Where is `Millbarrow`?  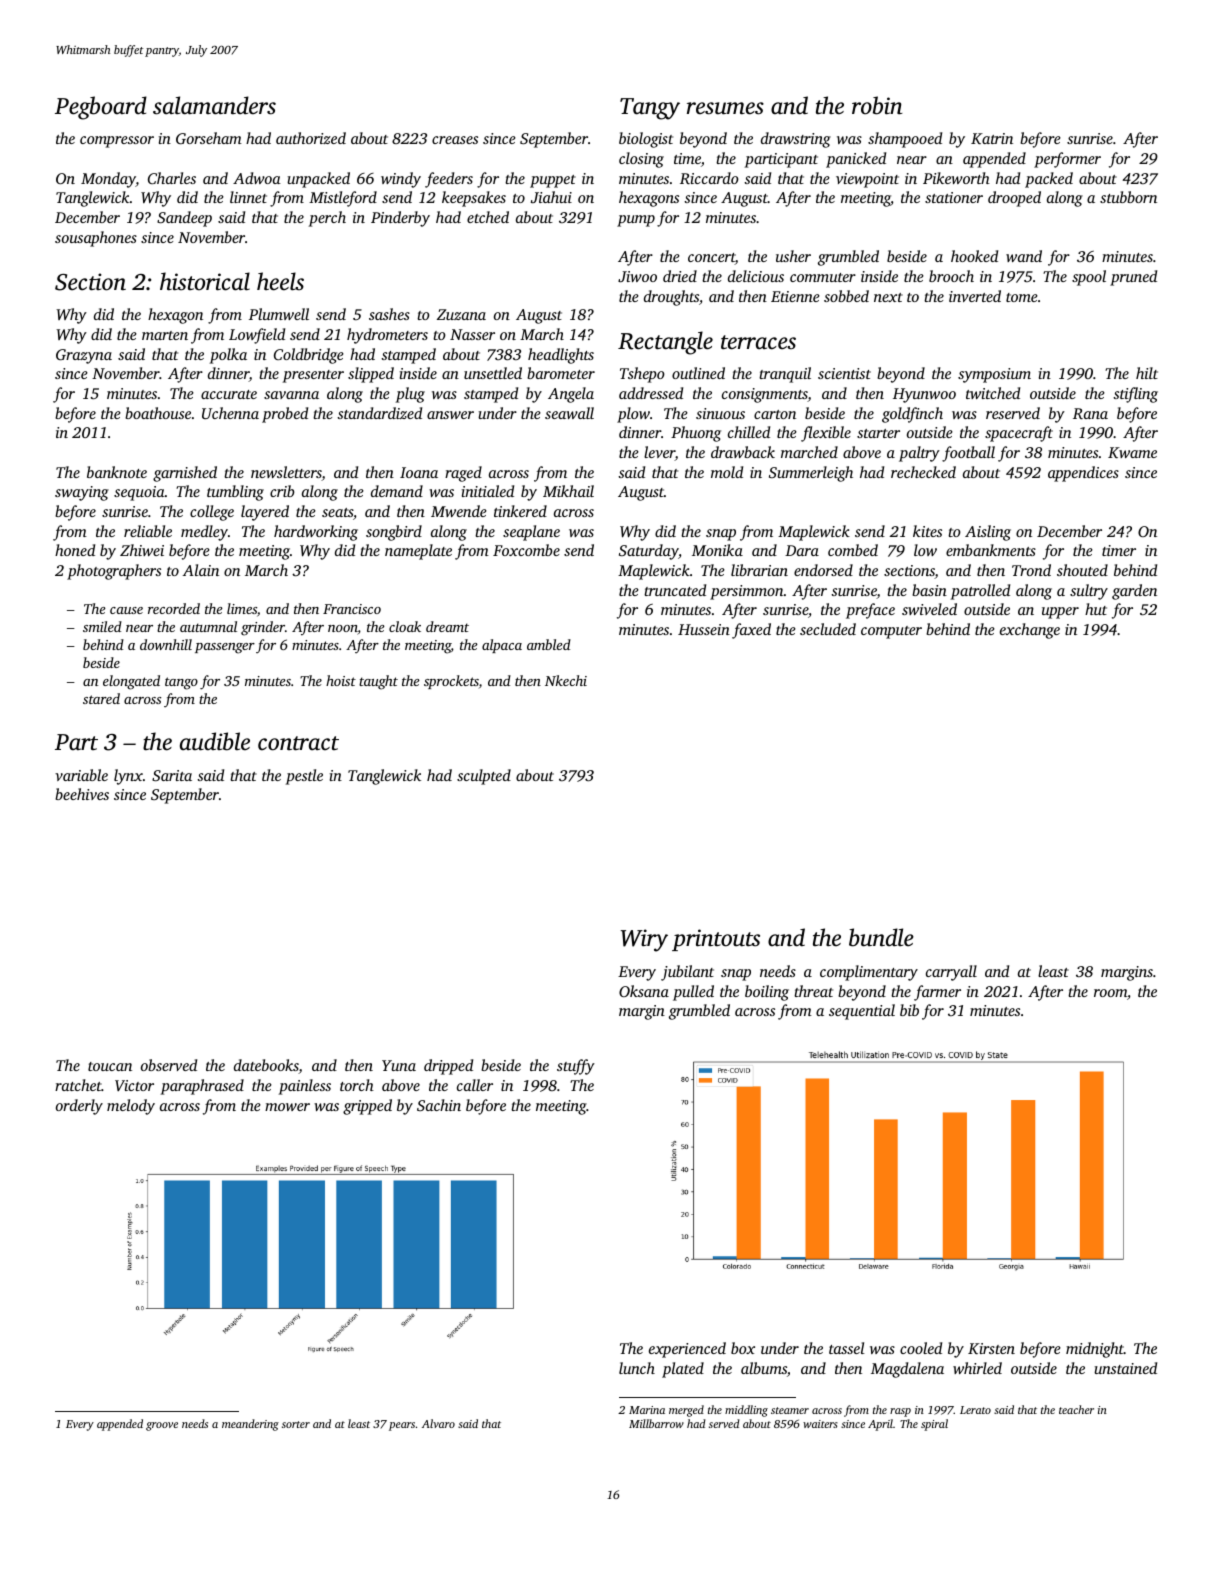
Millbarrow is located at coordinates (656, 1423).
